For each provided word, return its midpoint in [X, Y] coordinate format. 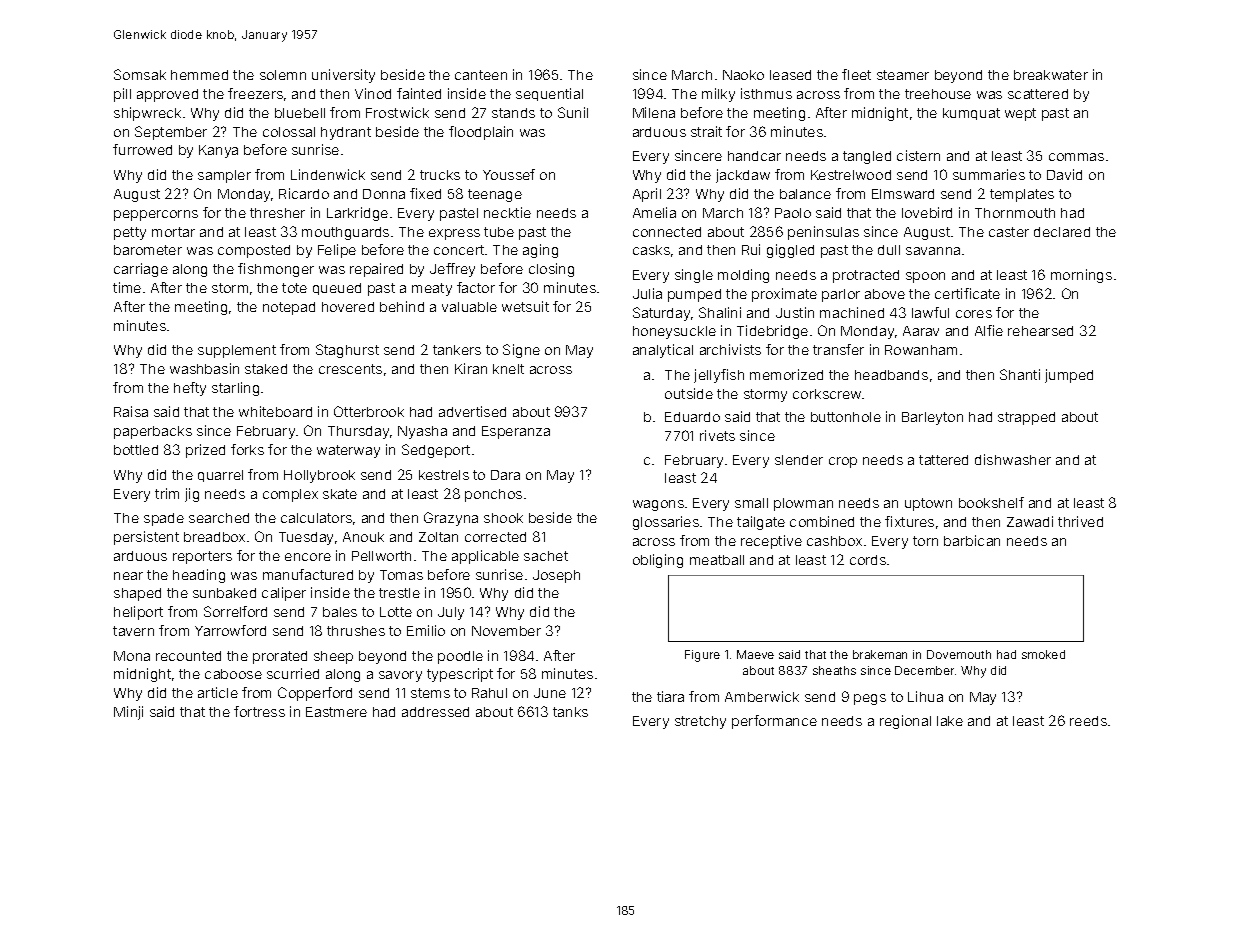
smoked [1043, 654]
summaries [989, 174]
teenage [495, 195]
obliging [658, 561]
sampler [224, 176]
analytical [663, 351]
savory [400, 676]
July [451, 613]
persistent [146, 538]
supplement [237, 351]
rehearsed [1040, 331]
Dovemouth [959, 654]
